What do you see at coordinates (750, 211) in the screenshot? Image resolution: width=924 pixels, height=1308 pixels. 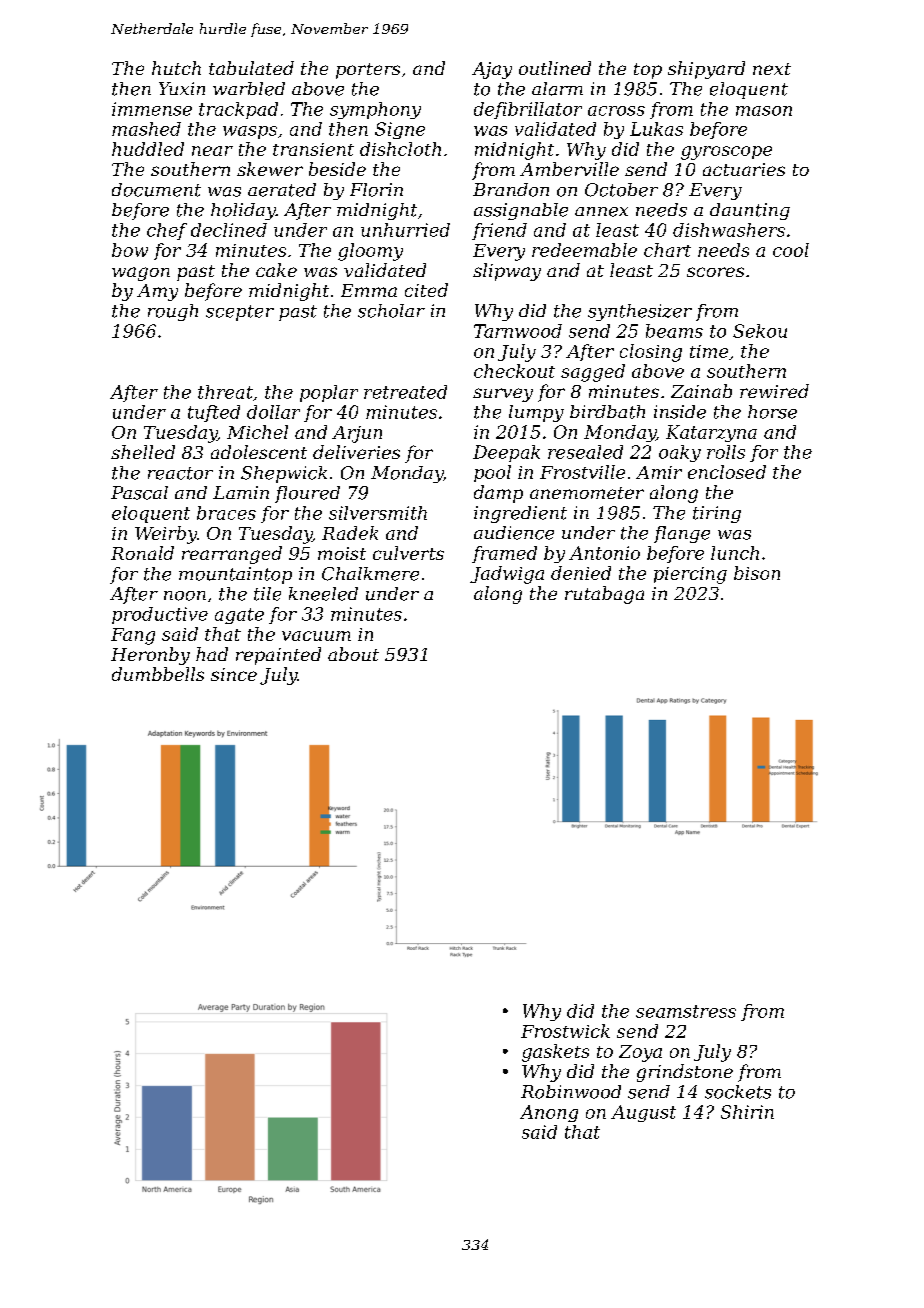 I see `daunting` at bounding box center [750, 211].
